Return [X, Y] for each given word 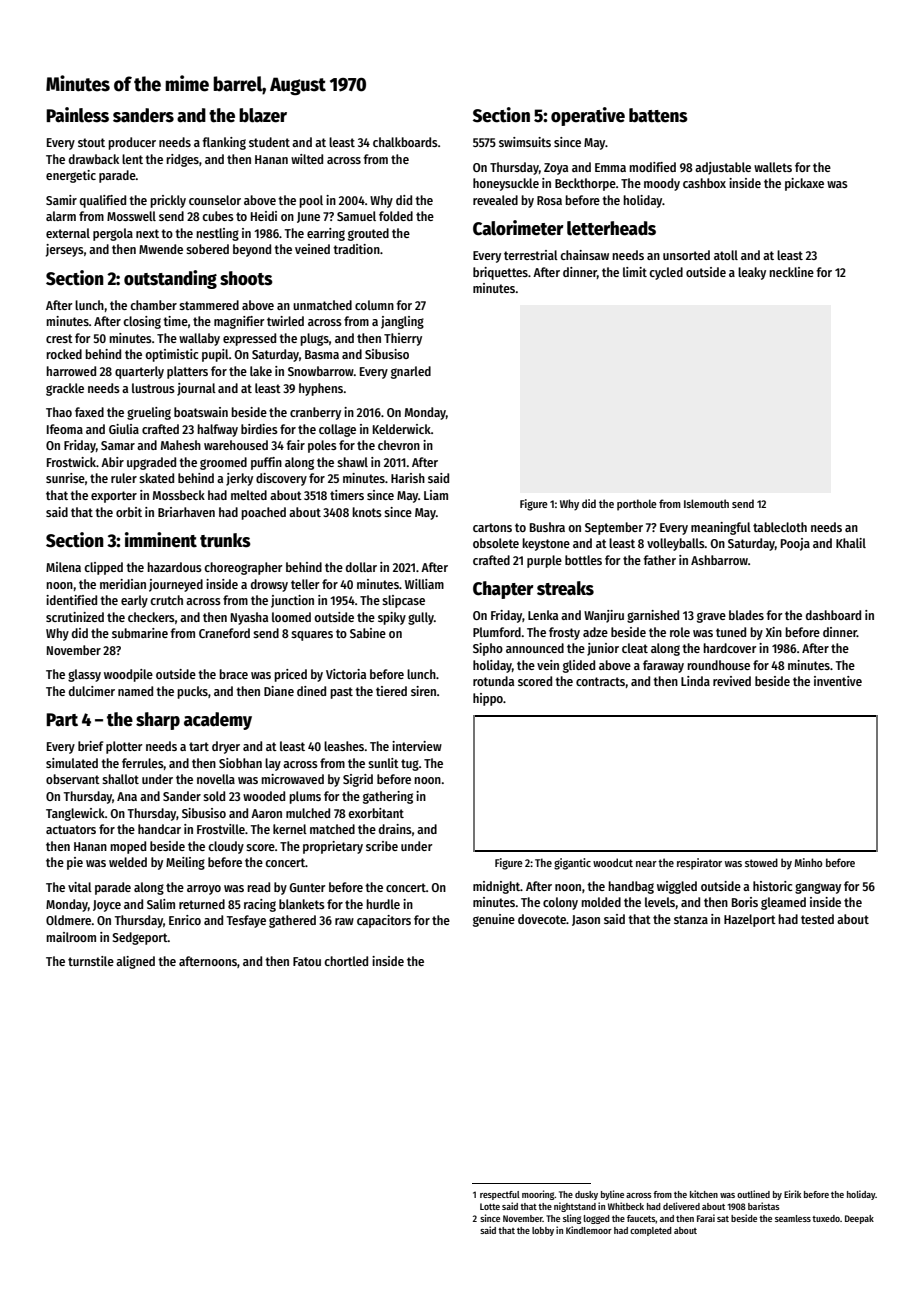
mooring [538, 1195]
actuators [71, 829]
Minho [808, 862]
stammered [209, 305]
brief [91, 746]
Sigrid [358, 780]
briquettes [500, 273]
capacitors [384, 921]
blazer [263, 115]
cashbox [704, 183]
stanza [691, 919]
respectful [500, 1195]
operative [588, 116]
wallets [773, 167]
